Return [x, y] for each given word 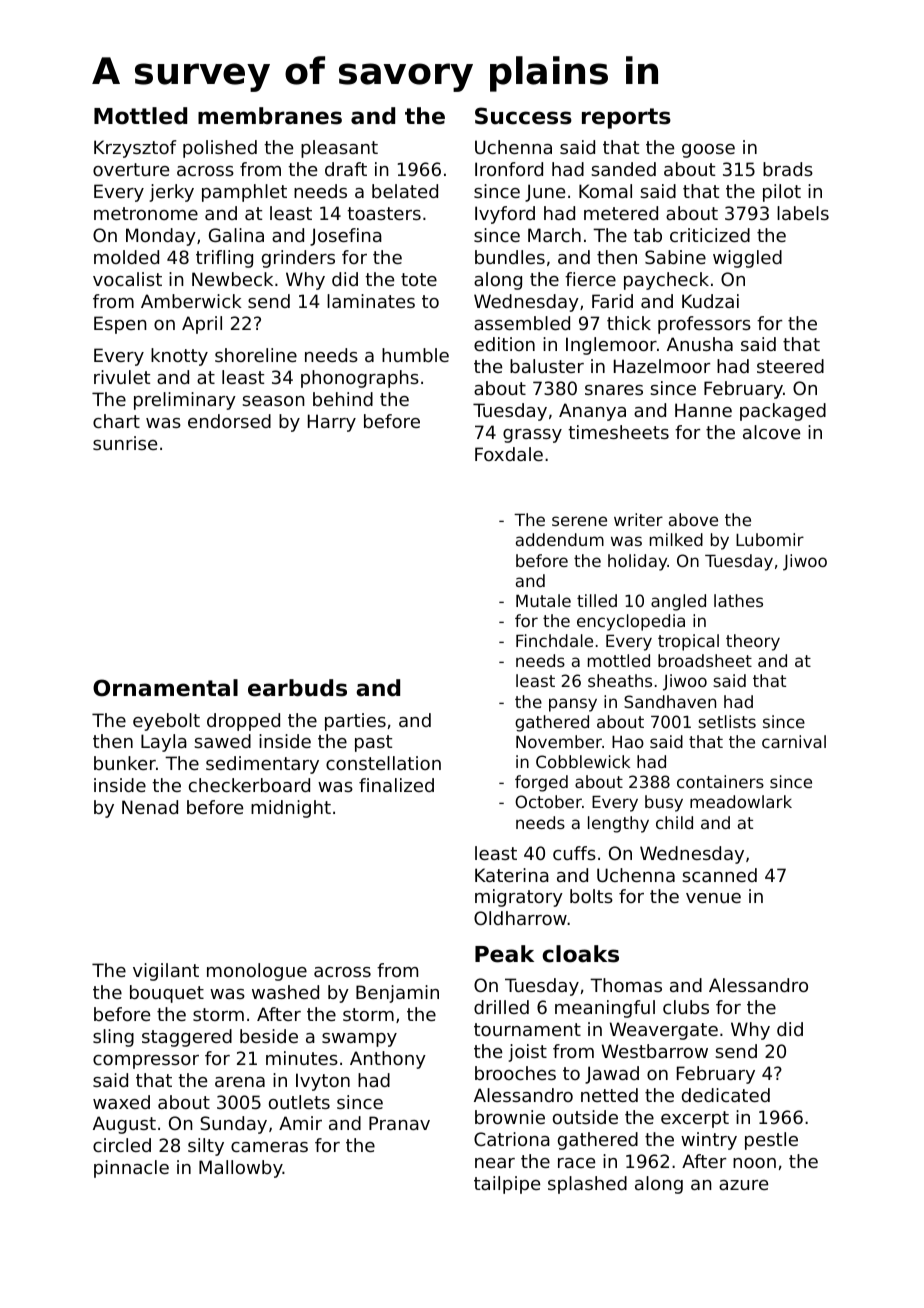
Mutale [543, 600]
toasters [384, 213]
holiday [637, 562]
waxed [121, 1102]
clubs [686, 1007]
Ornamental [165, 688]
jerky [171, 193]
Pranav [399, 1123]
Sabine [675, 257]
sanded [623, 169]
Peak [504, 954]
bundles [510, 257]
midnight [291, 809]
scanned [719, 875]
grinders [298, 259]
